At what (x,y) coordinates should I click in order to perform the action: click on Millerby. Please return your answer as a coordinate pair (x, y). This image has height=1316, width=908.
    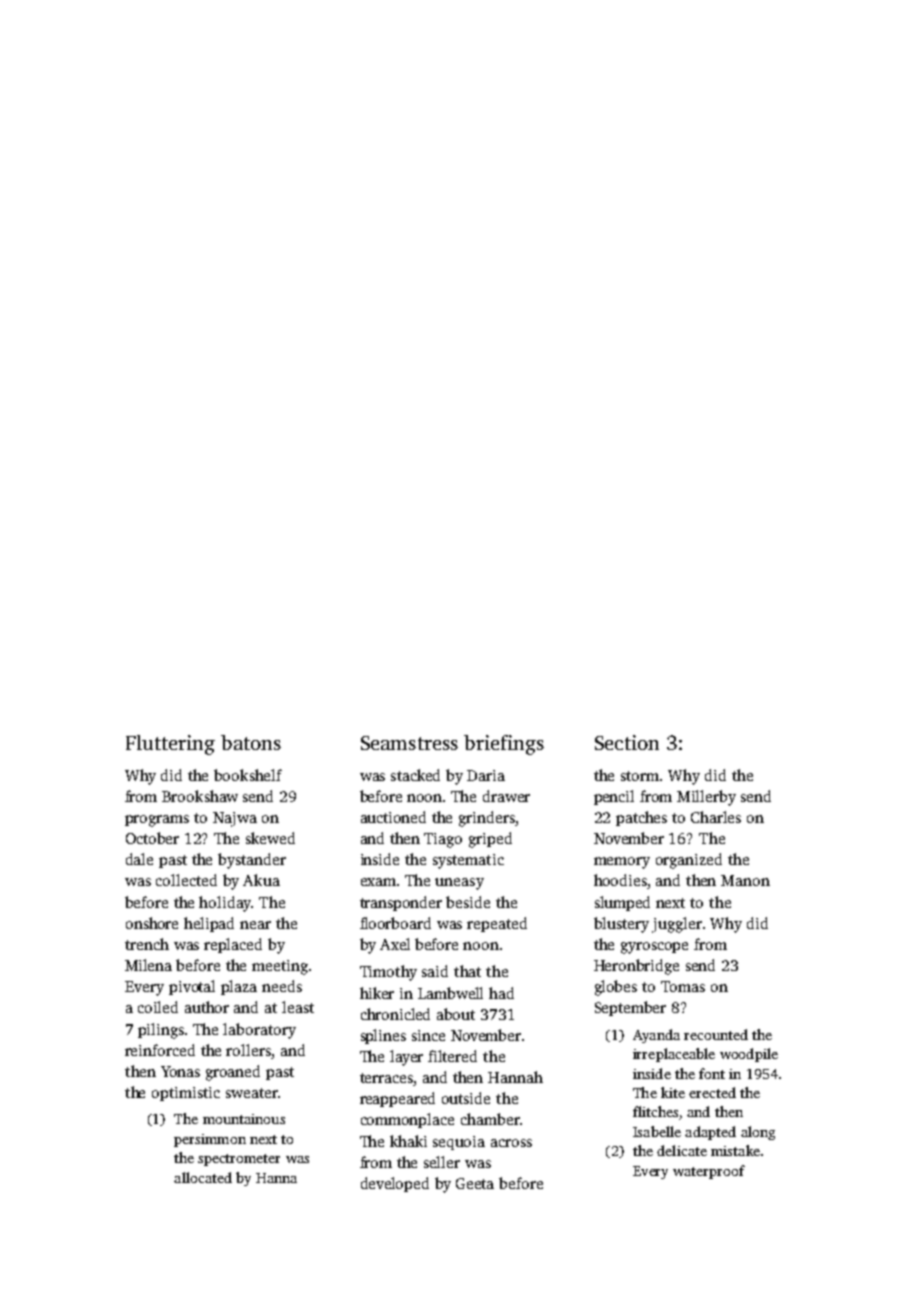
    Looking at the image, I should click on (706, 798).
